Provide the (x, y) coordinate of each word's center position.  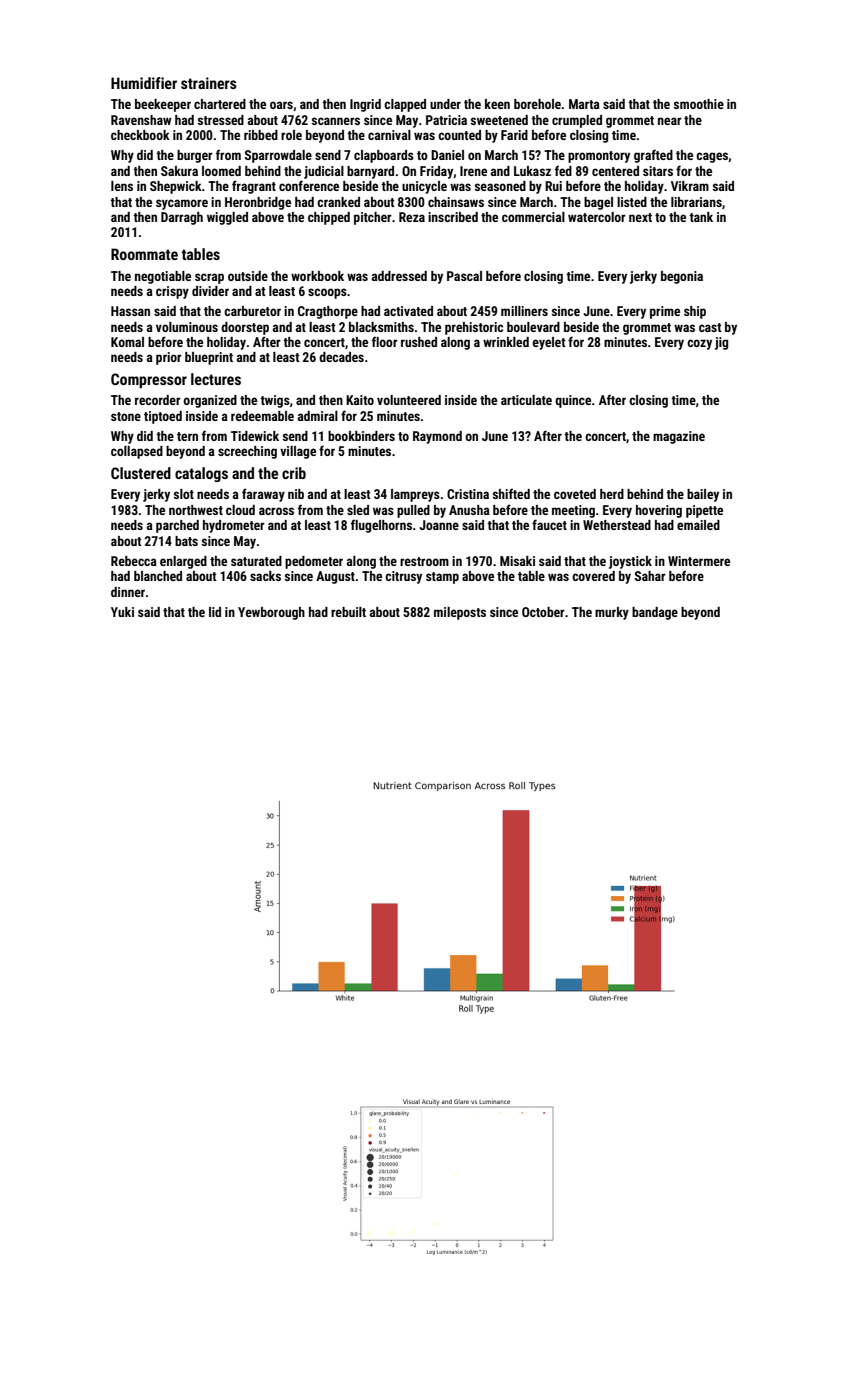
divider (210, 291)
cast (710, 327)
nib (296, 494)
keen (497, 104)
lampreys (415, 495)
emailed (698, 525)
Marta (584, 104)
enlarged (183, 562)
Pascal (464, 276)
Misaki (517, 561)
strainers (209, 83)
